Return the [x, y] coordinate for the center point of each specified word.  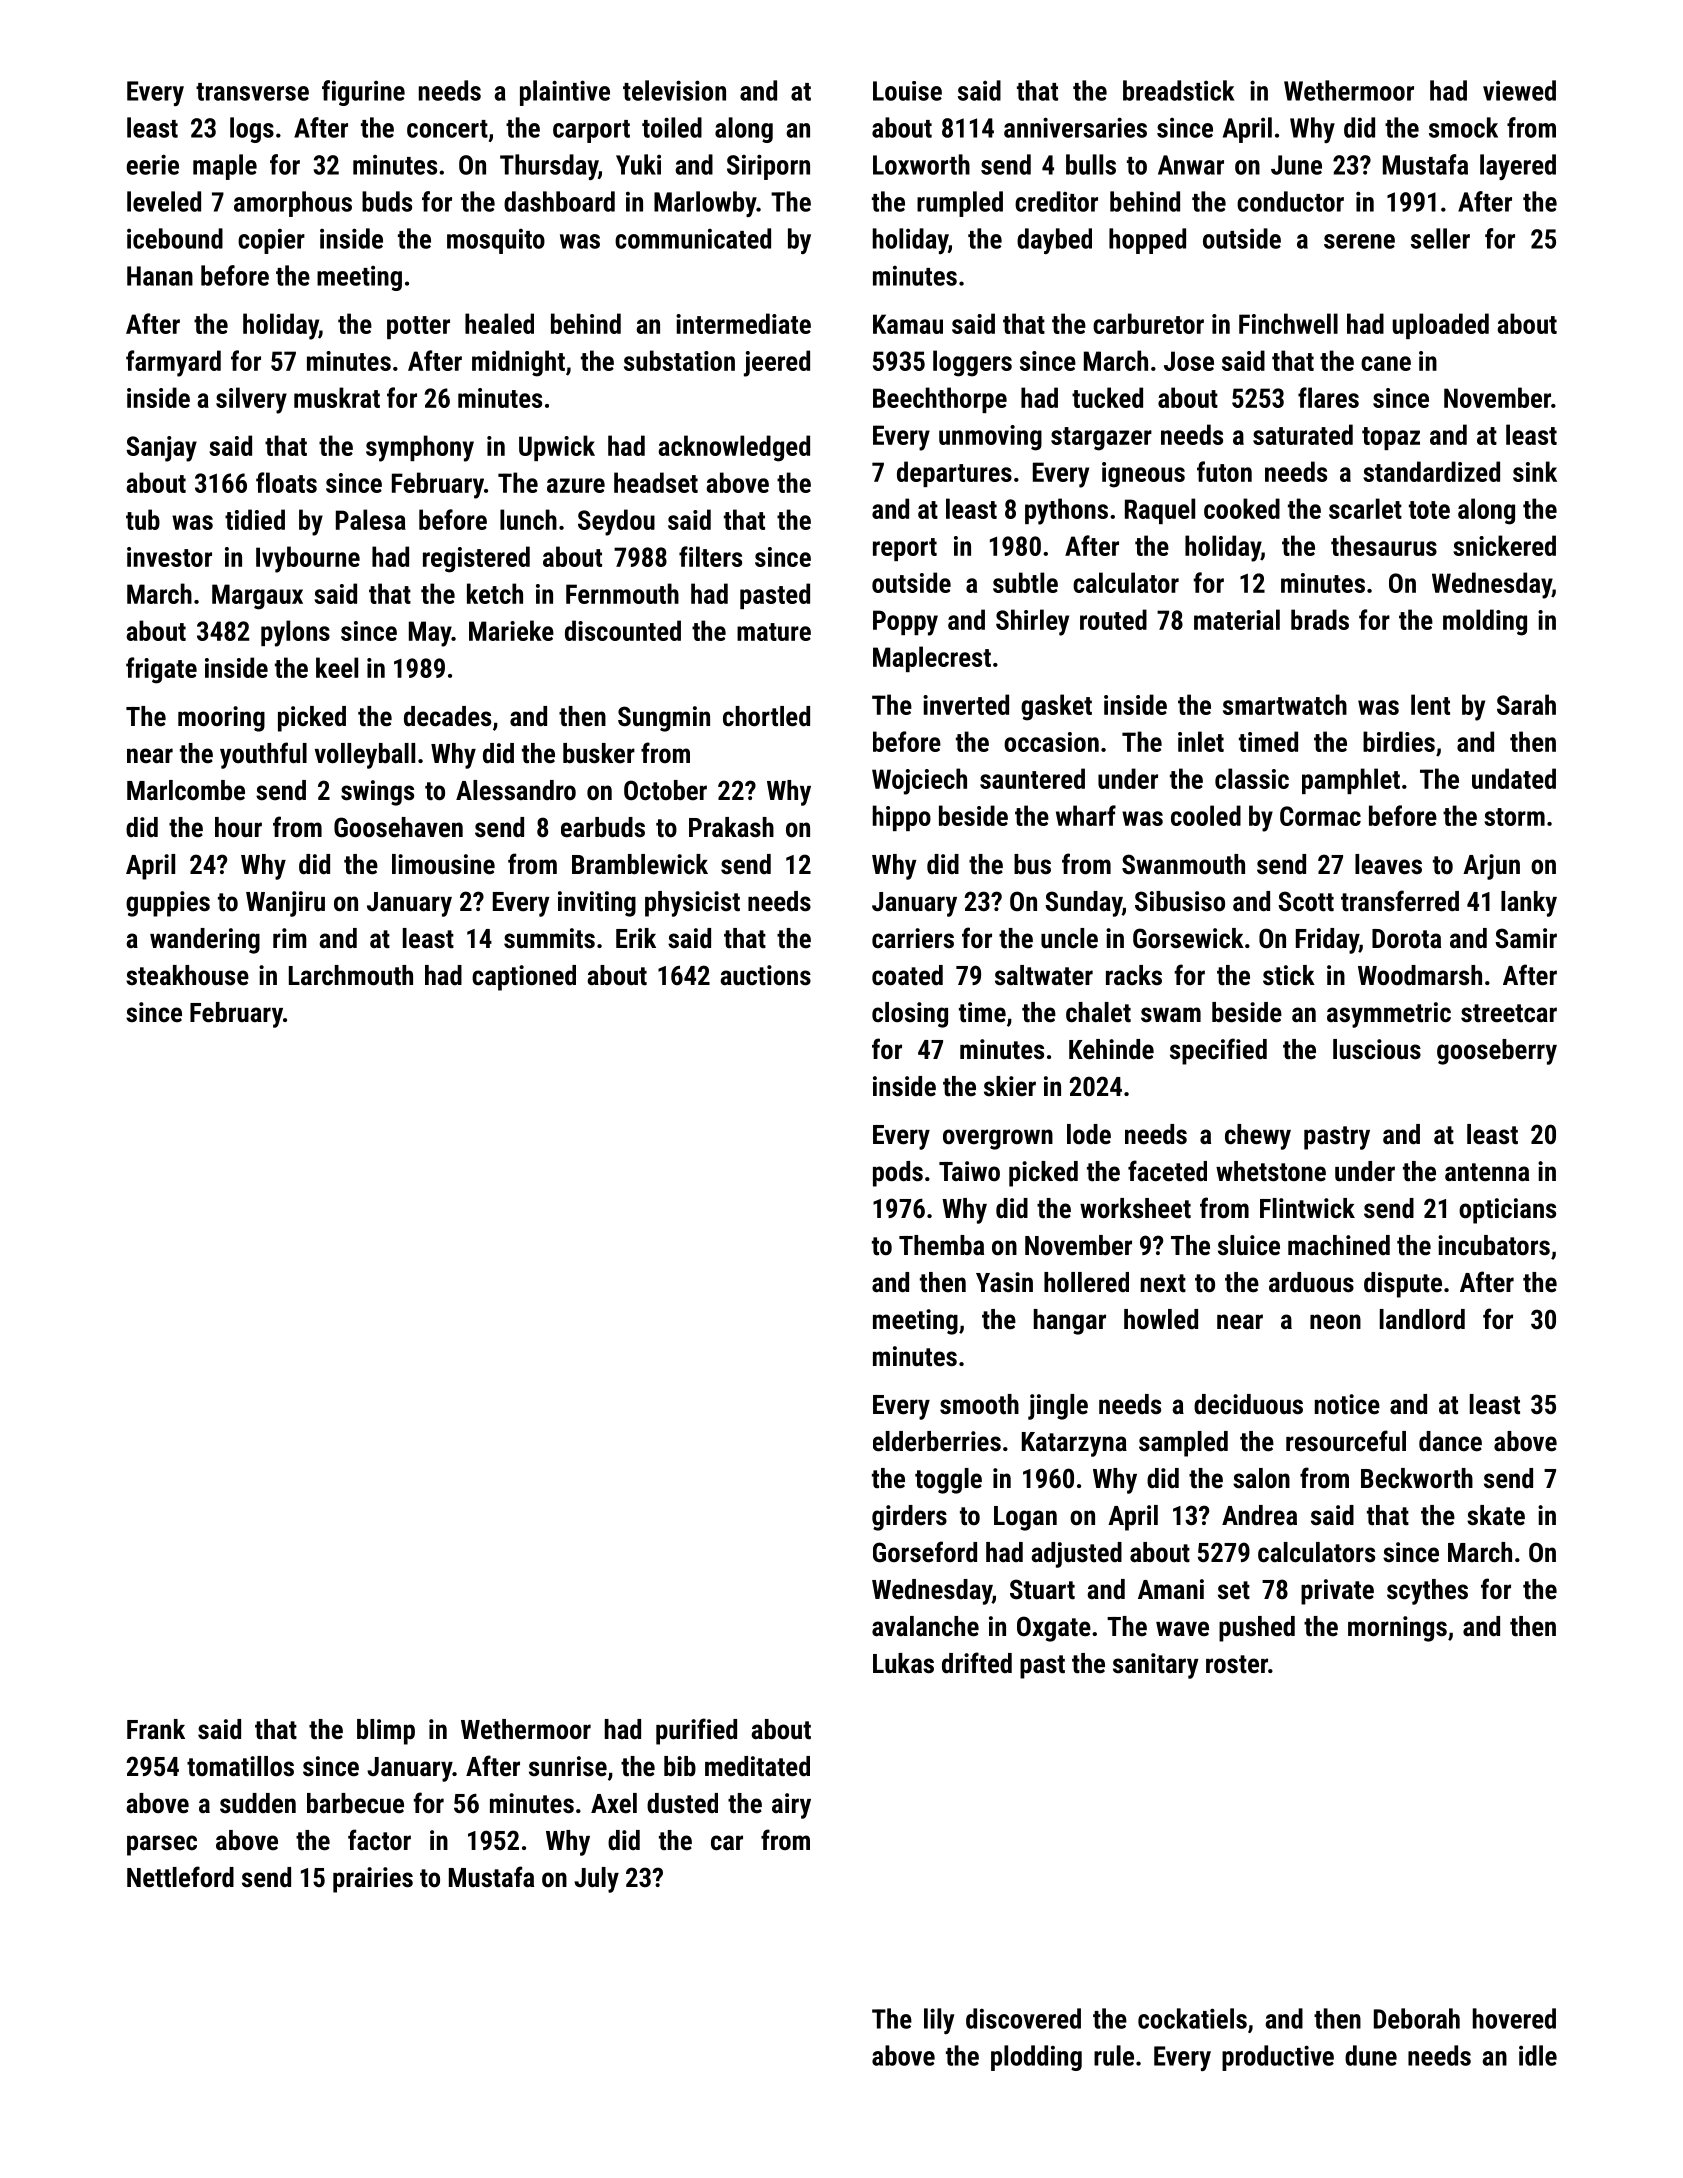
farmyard [173, 363]
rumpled [960, 204]
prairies [373, 1880]
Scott [1306, 901]
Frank [156, 1729]
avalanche [925, 1626]
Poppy [905, 623]
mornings [1397, 1629]
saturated [1303, 434]
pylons [295, 633]
